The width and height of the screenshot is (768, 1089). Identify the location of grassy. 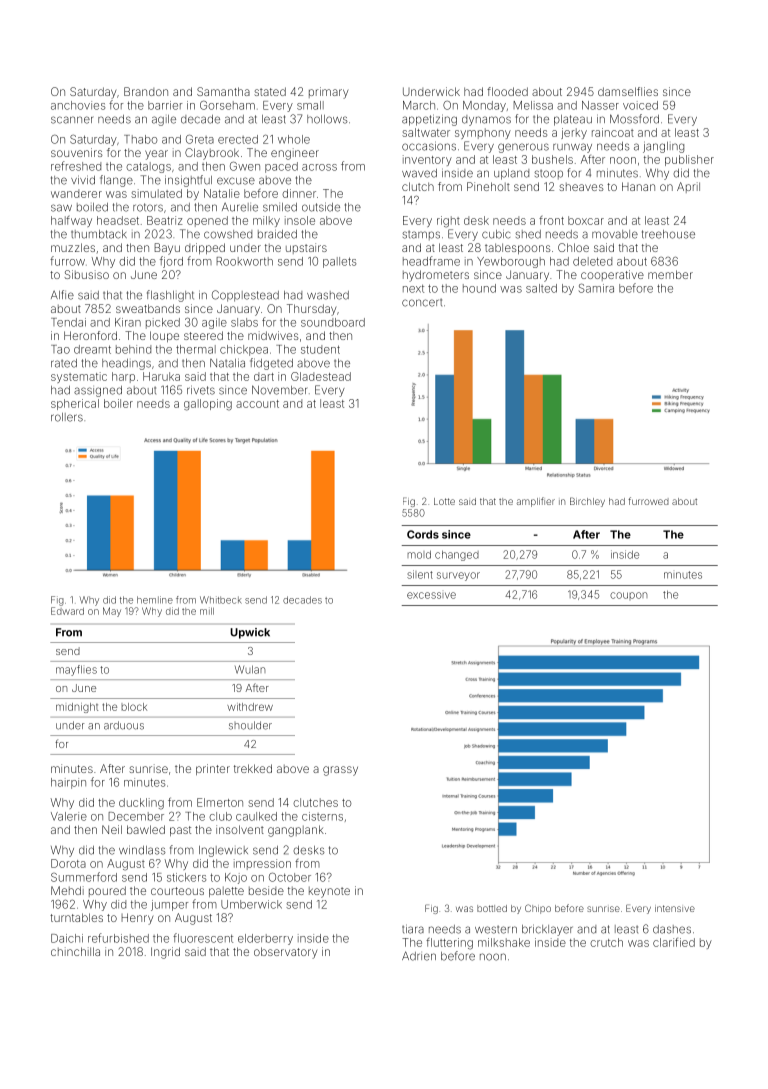
(340, 771).
